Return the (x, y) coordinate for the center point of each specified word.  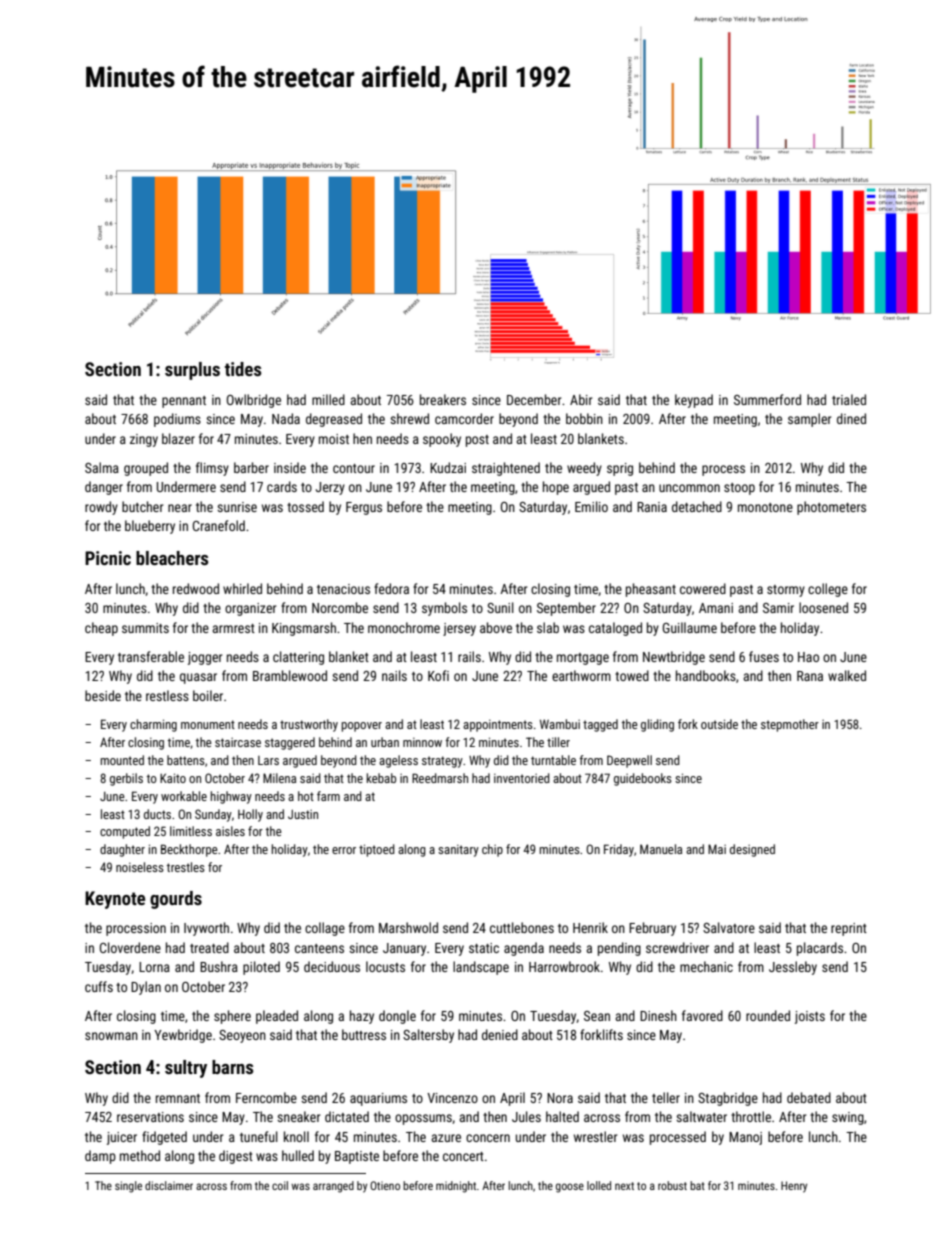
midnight (456, 1187)
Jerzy (330, 488)
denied (500, 1034)
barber (251, 467)
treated (209, 947)
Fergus (364, 508)
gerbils (126, 779)
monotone (765, 507)
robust (672, 1185)
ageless (398, 761)
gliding (657, 725)
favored (702, 1015)
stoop (739, 489)
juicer (122, 1138)
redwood (196, 588)
